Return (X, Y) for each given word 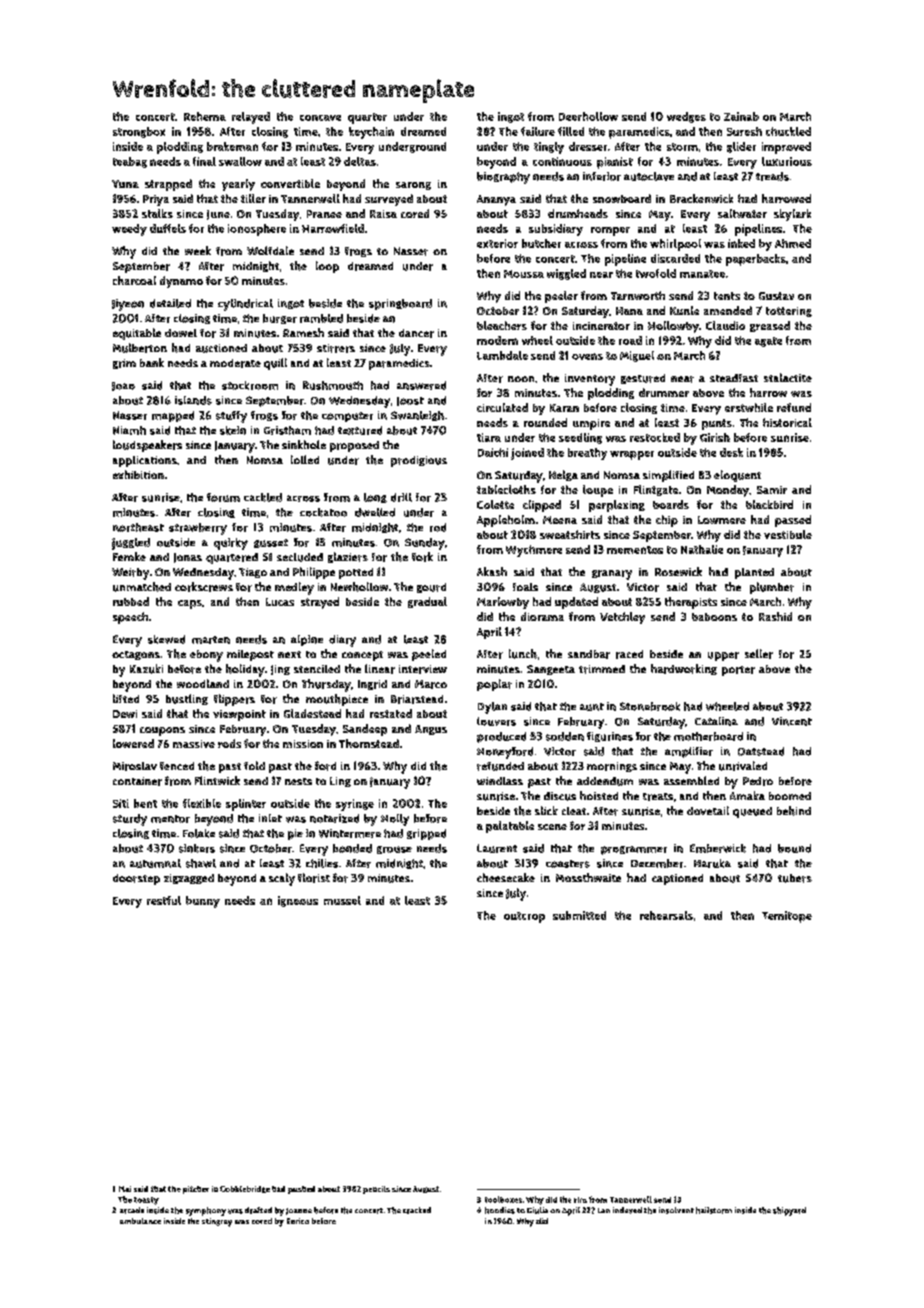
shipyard (789, 1211)
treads (772, 176)
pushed (301, 1190)
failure (538, 131)
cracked (417, 1210)
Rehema (205, 116)
